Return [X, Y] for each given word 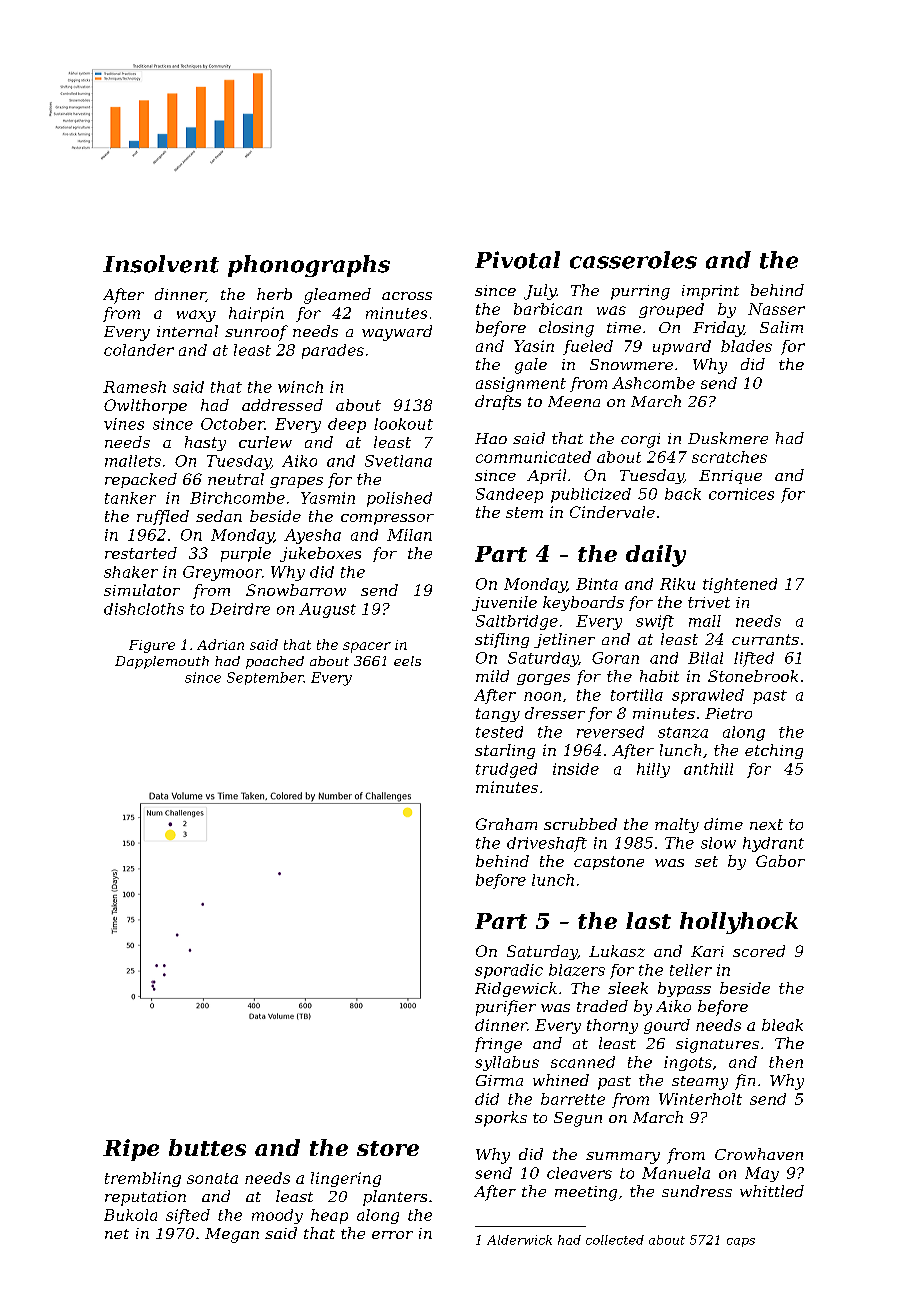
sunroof [256, 333]
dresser [555, 713]
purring [640, 292]
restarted [141, 553]
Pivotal [517, 260]
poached [275, 662]
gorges [543, 679]
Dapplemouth [162, 662]
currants [765, 639]
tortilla [637, 695]
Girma [499, 1080]
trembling [143, 1179]
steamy [700, 1083]
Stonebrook [753, 676]
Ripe [131, 1150]
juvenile [504, 603]
